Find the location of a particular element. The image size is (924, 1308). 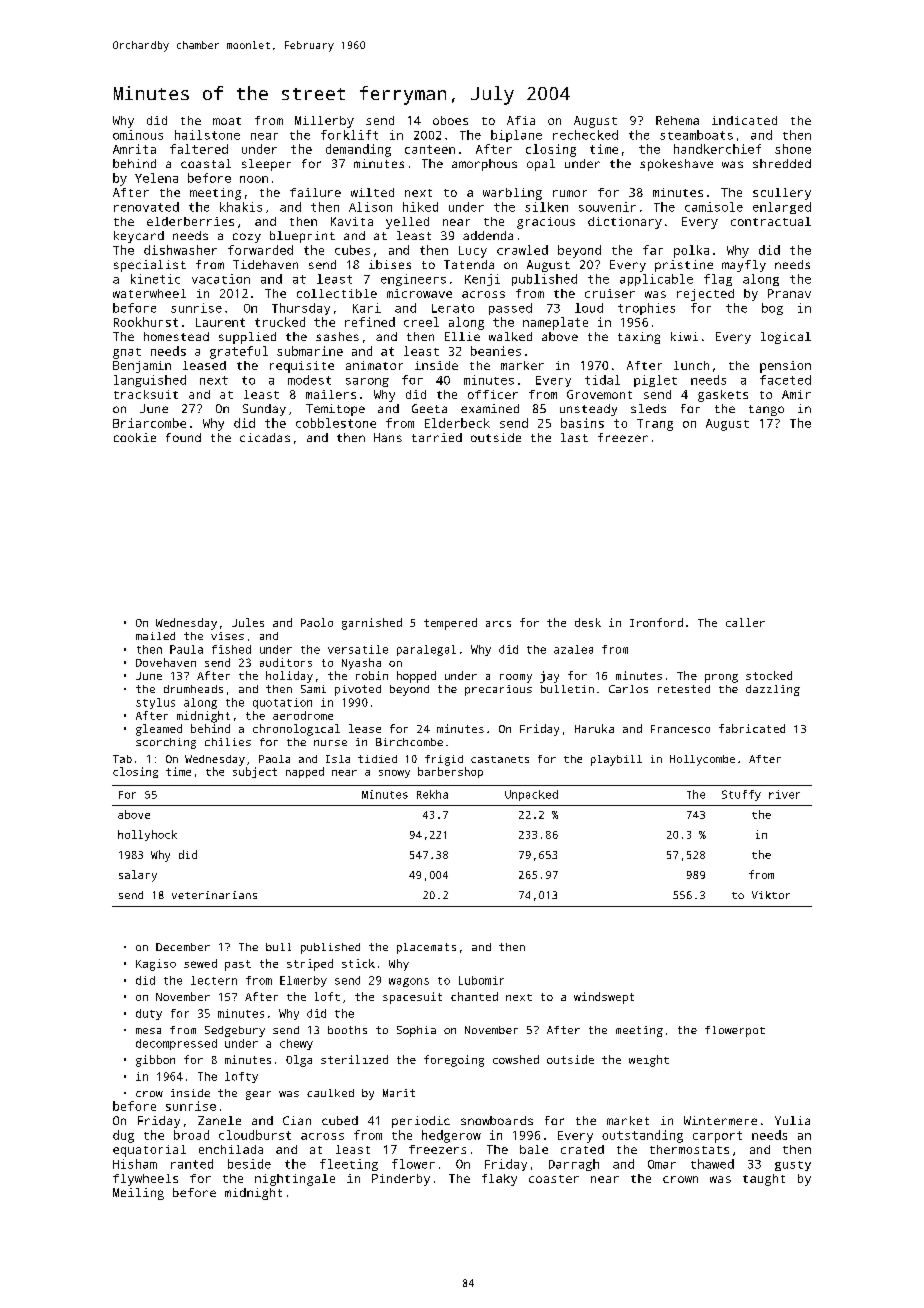

Stuffy is located at coordinates (741, 795).
